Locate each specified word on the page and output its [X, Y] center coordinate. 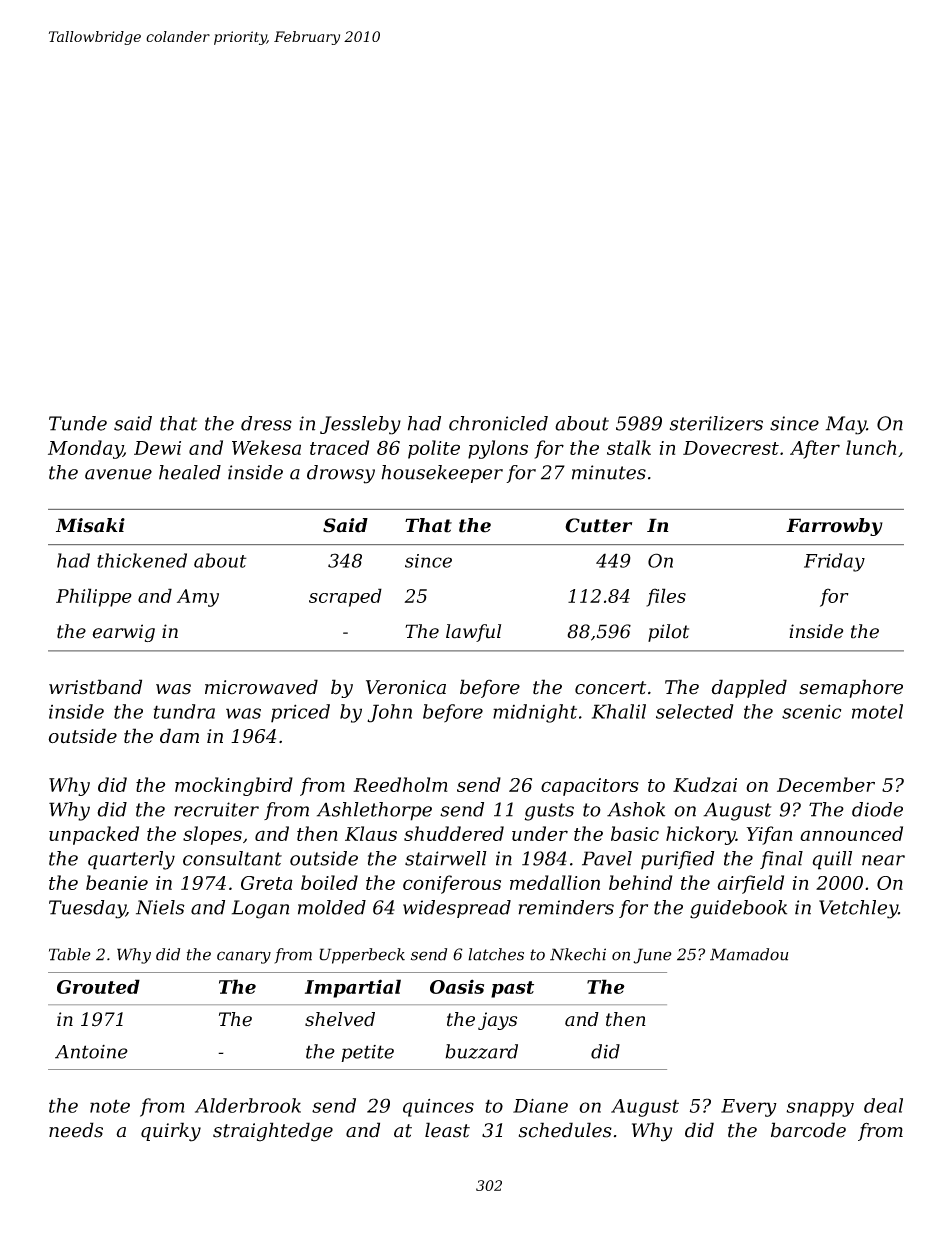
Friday [834, 562]
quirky [171, 1132]
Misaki [90, 525]
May [846, 425]
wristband [95, 687]
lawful [473, 633]
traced [339, 447]
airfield [751, 884]
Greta [267, 883]
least [447, 1130]
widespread [457, 909]
